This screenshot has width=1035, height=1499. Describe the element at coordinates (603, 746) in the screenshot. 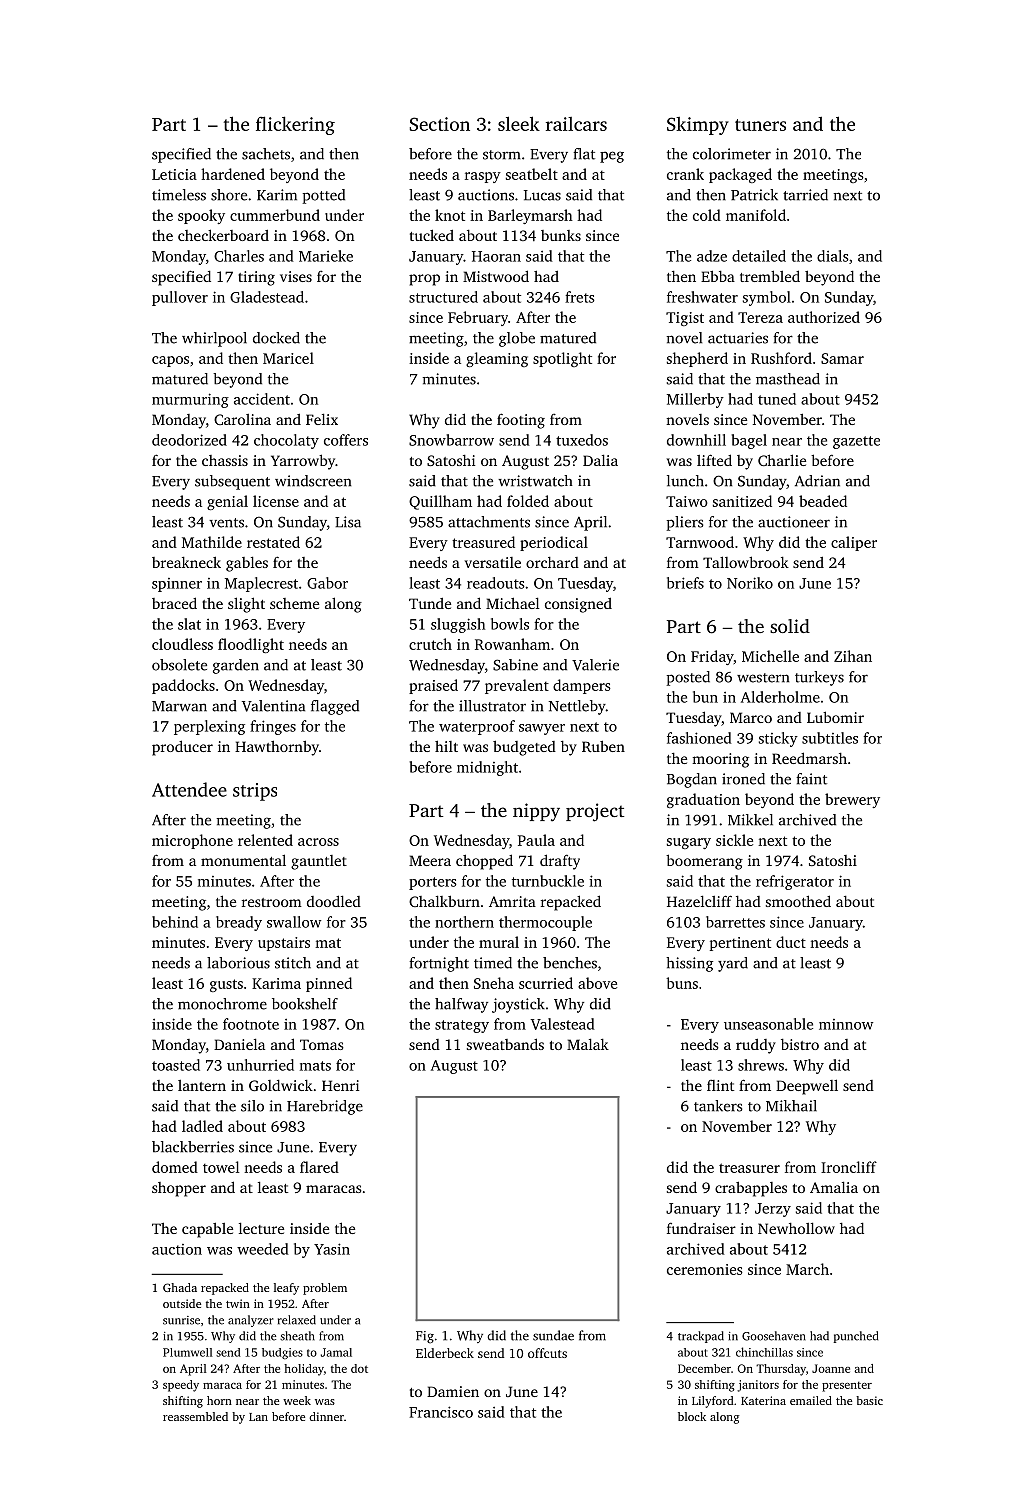

I see `Ruben` at that location.
